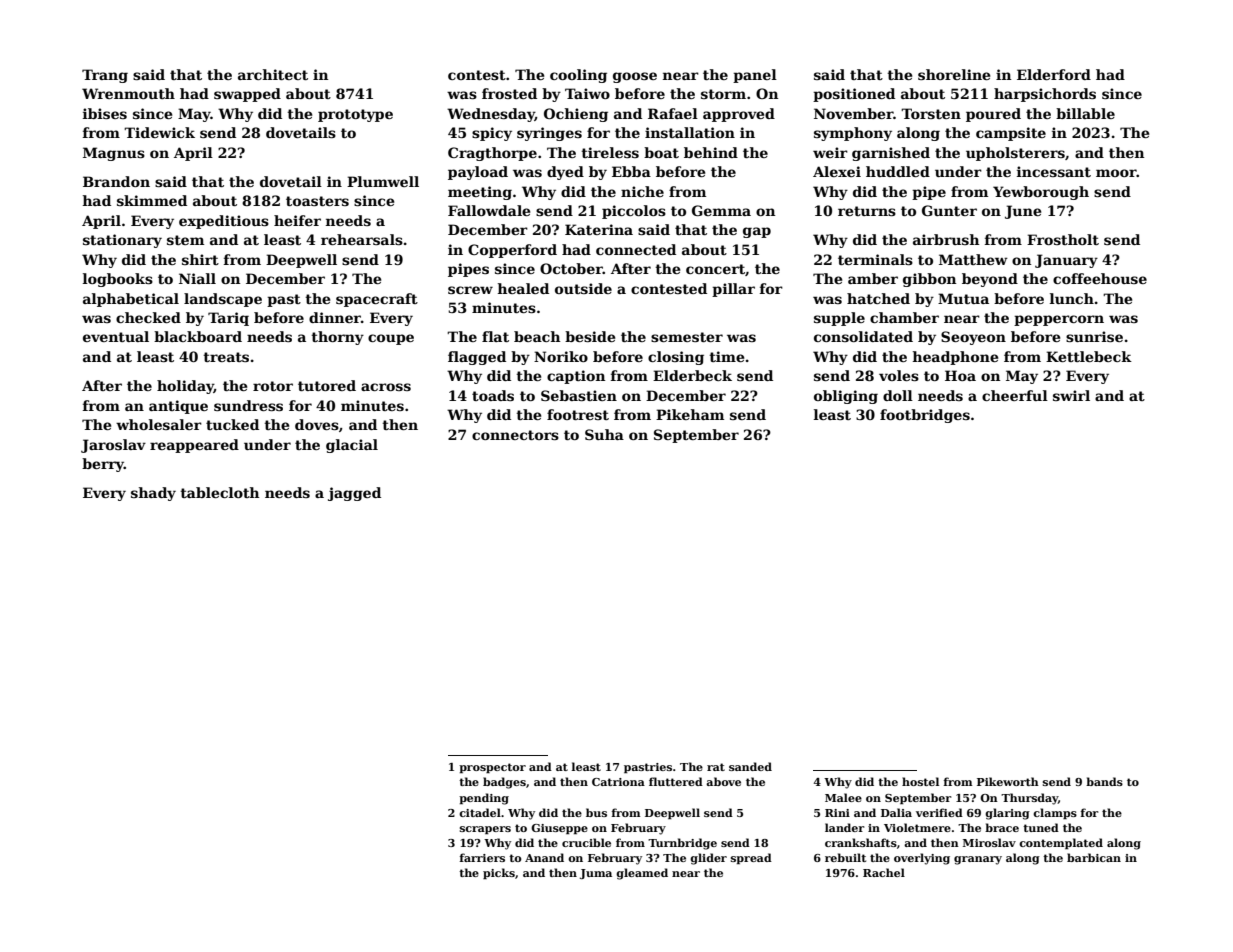  I want to click on Elderford, so click(1054, 74).
